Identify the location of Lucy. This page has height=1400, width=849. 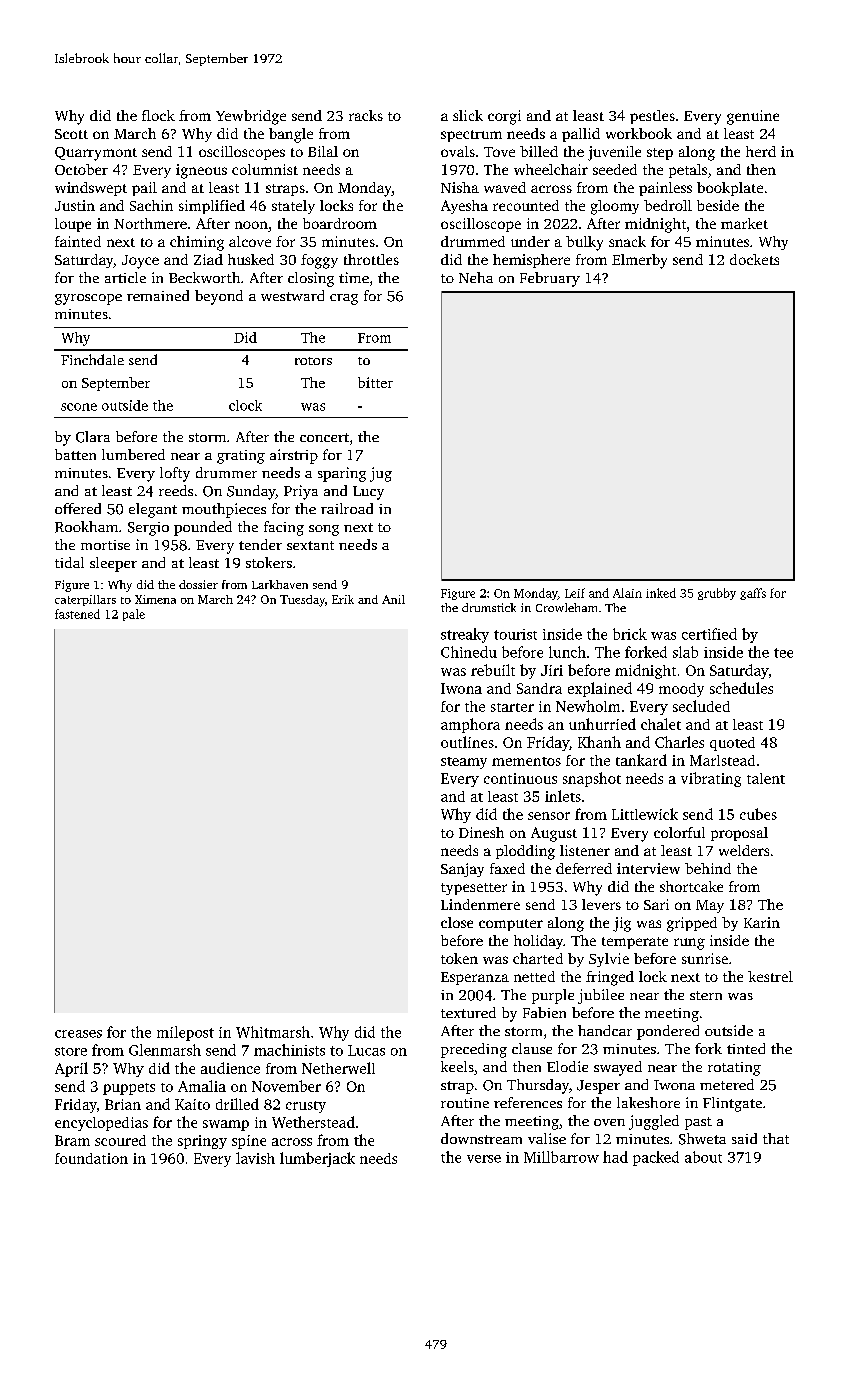
(368, 493).
